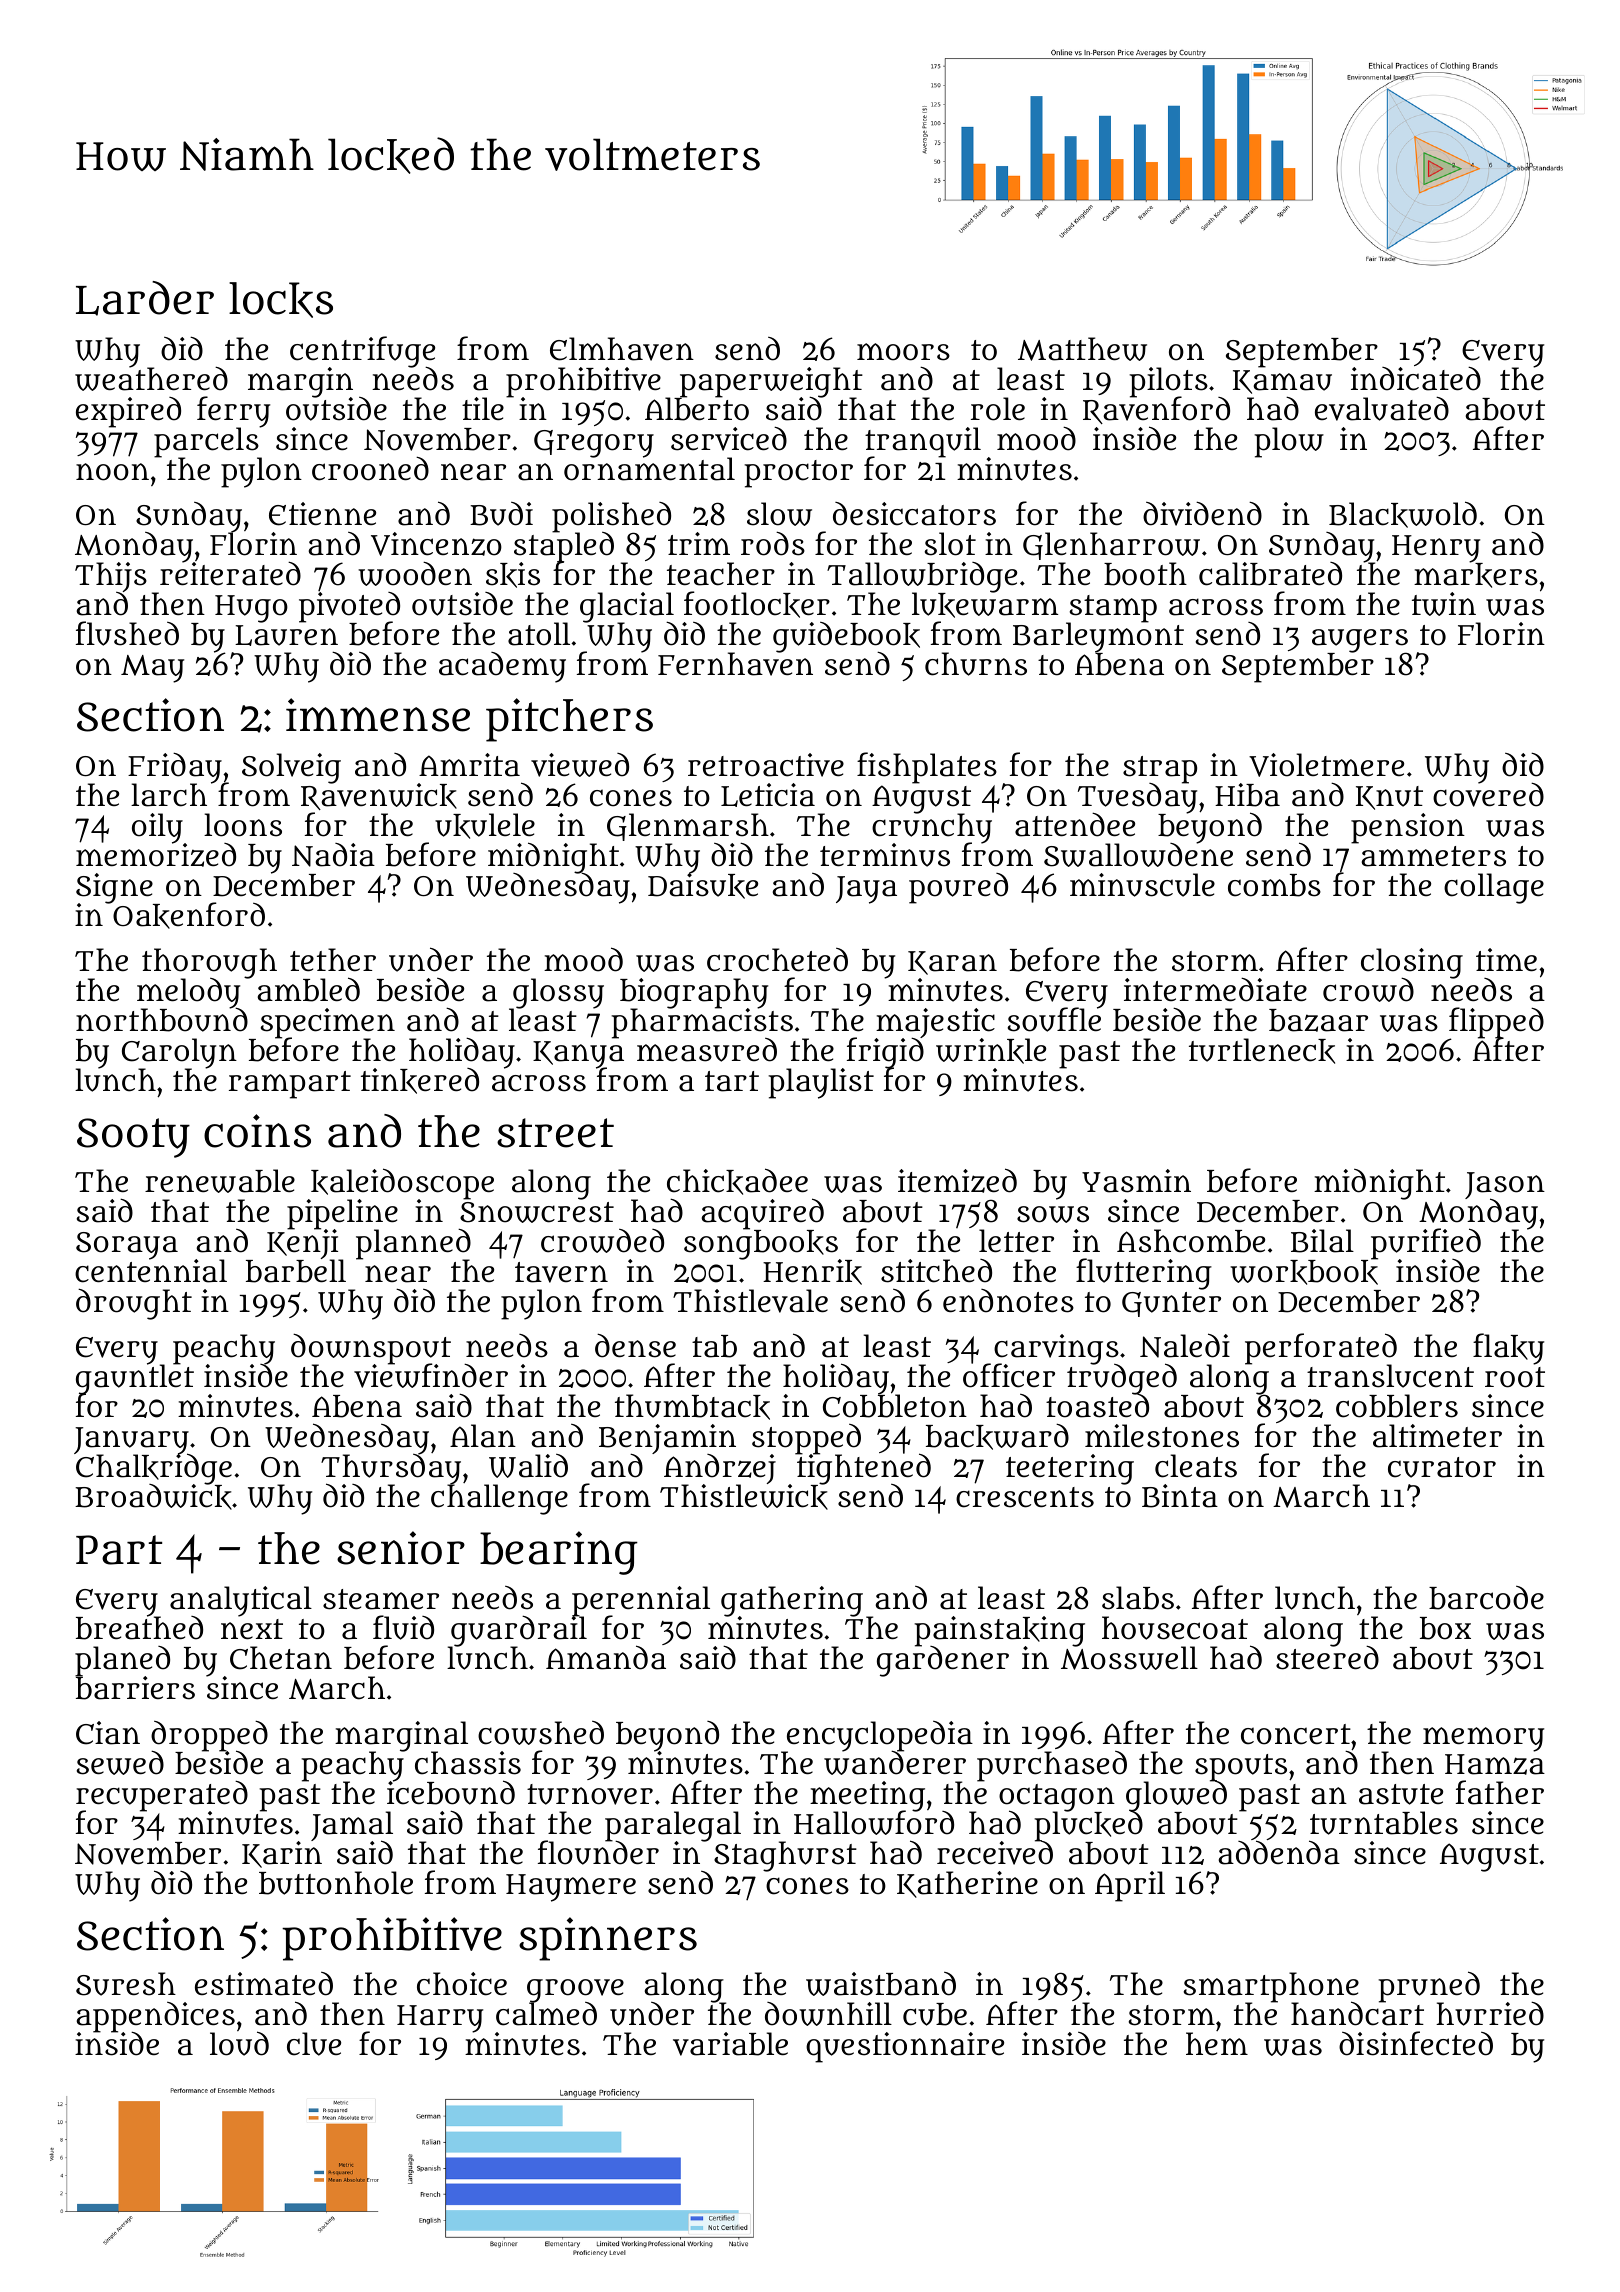 The height and width of the image is (2292, 1620). I want to click on moors, so click(903, 352).
